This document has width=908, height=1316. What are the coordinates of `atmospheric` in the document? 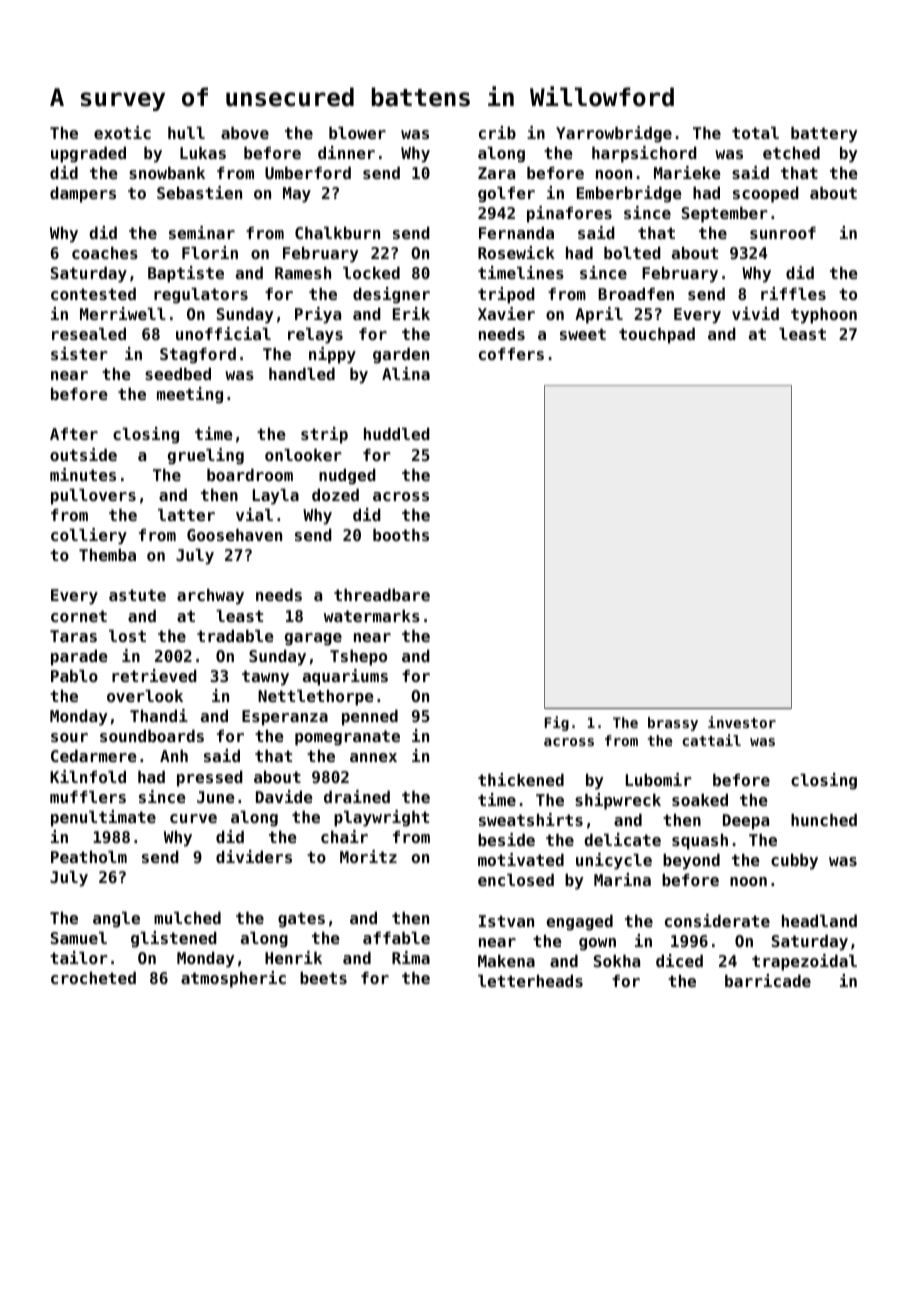 It's located at (233, 979).
